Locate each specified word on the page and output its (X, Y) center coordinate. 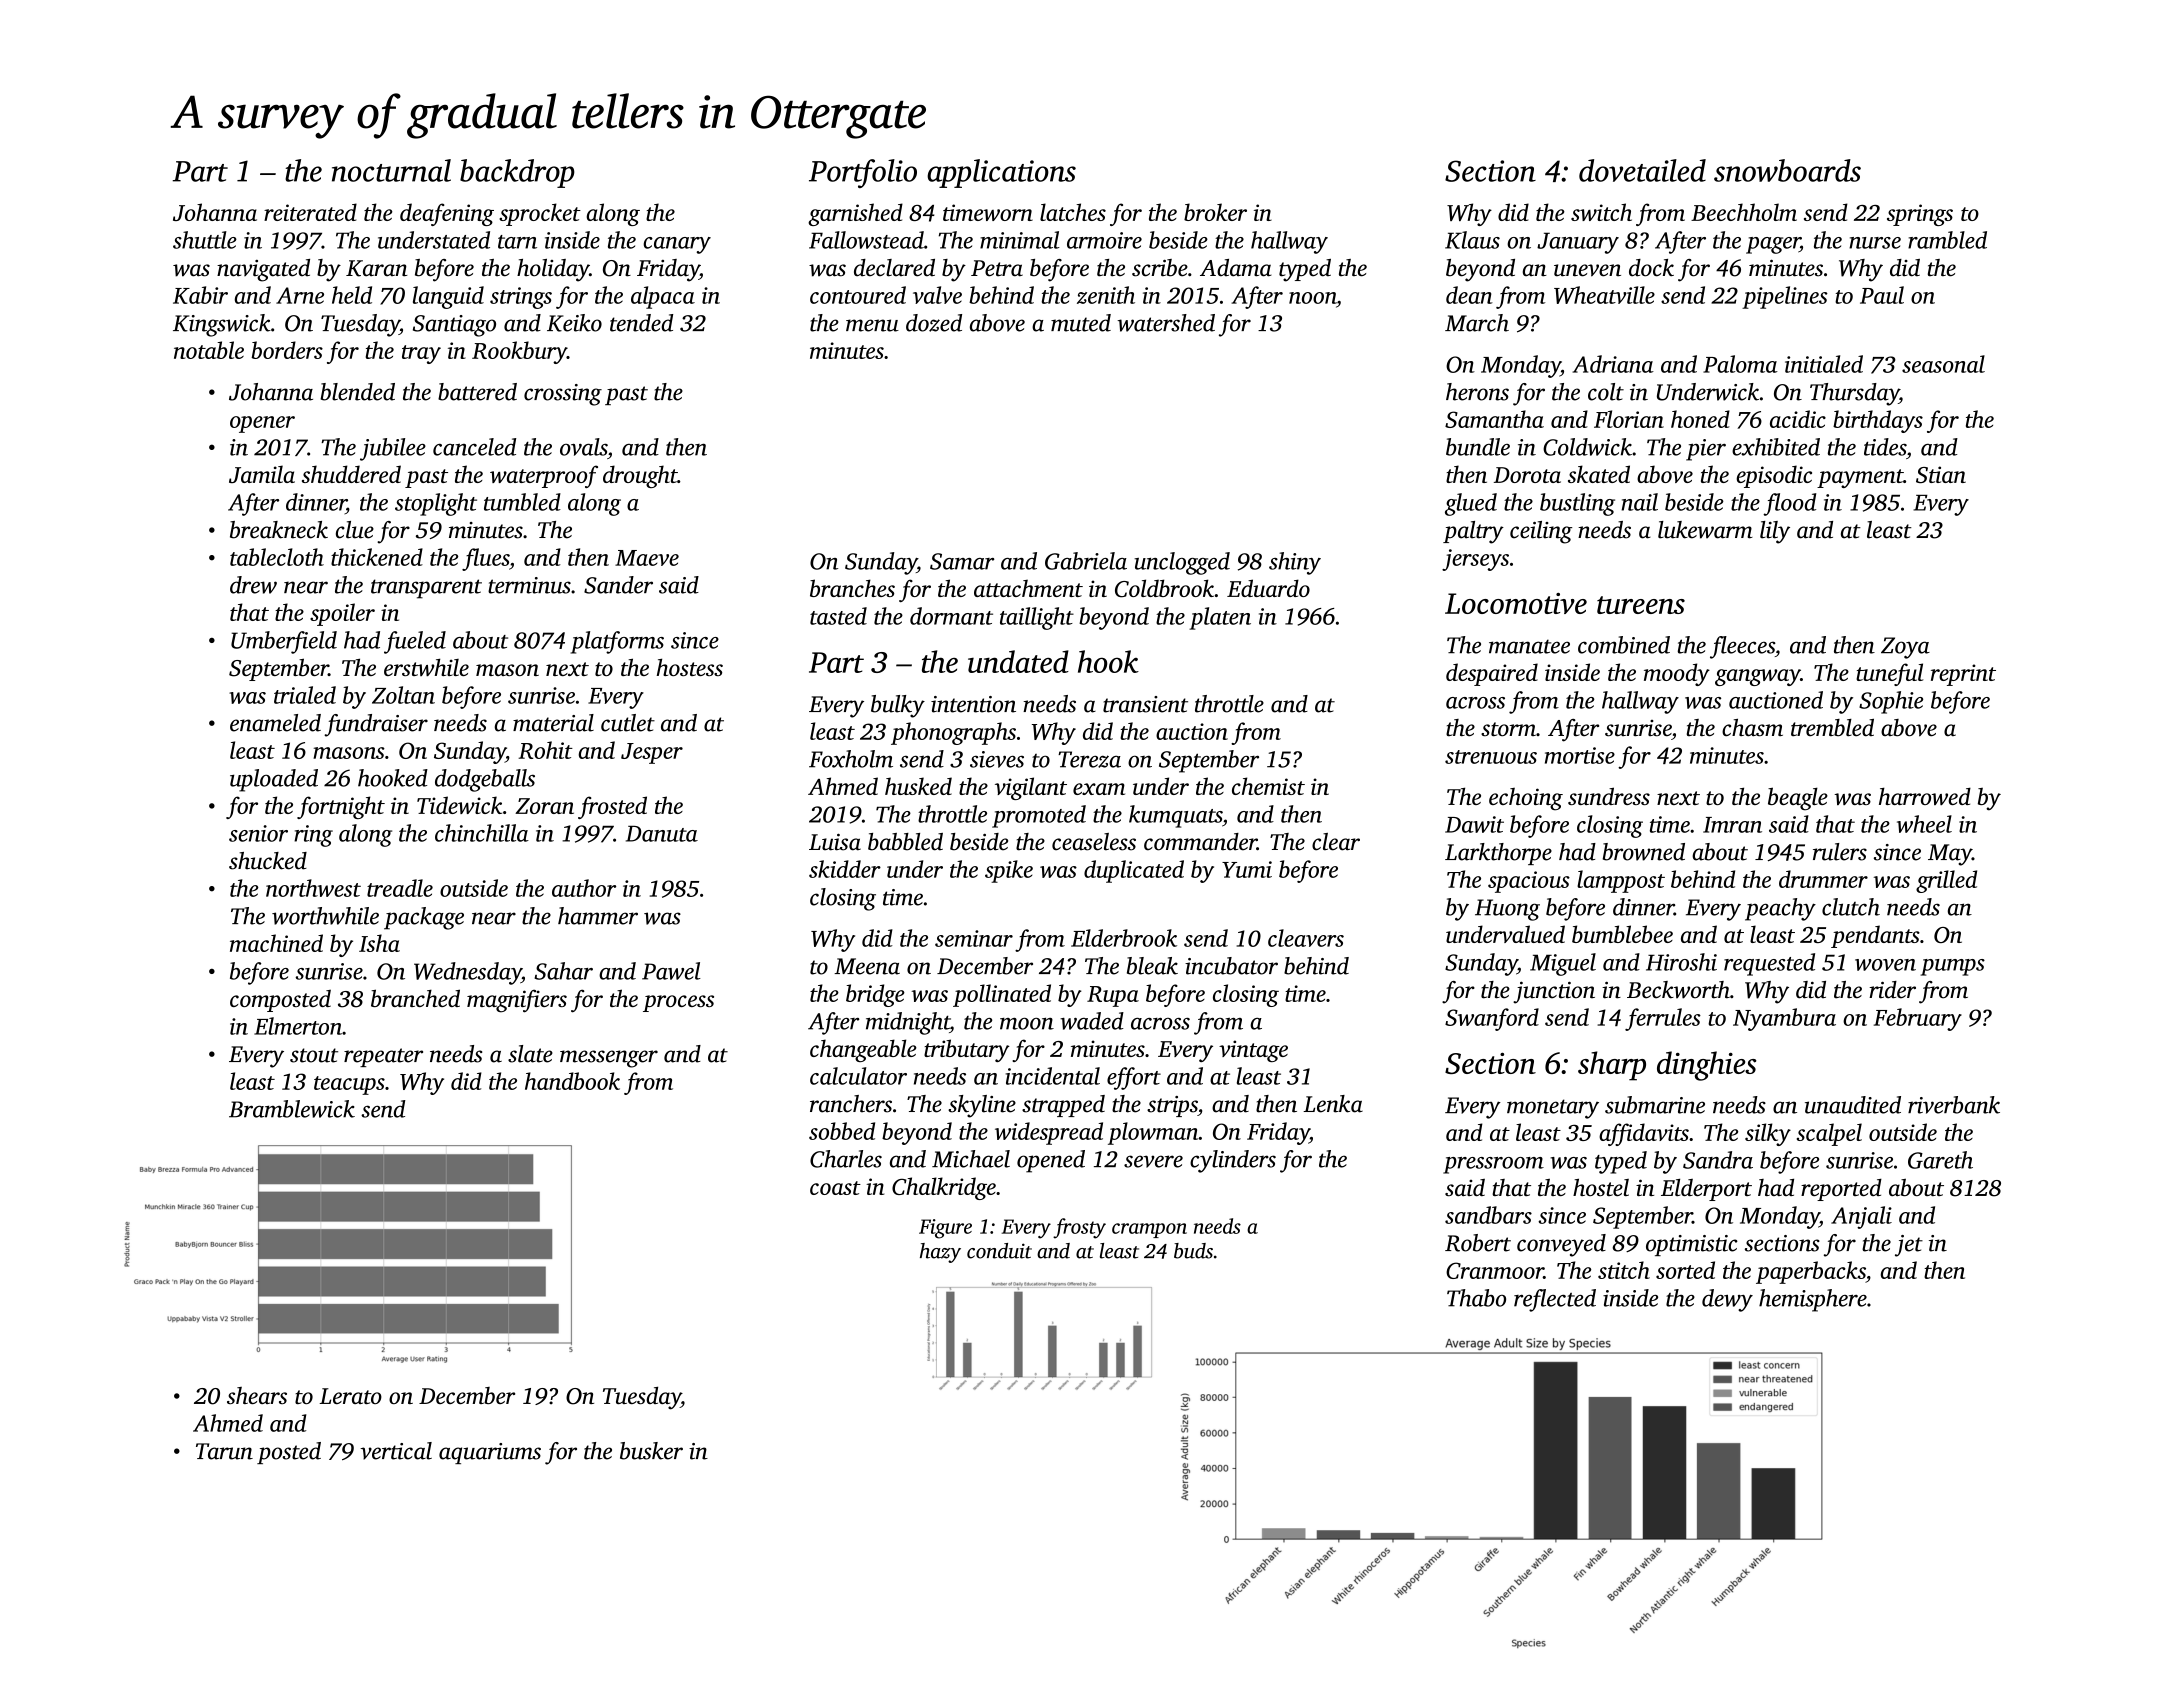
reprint (1963, 675)
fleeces (1742, 647)
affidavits (1644, 1134)
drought (640, 476)
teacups (349, 1085)
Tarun (224, 1451)
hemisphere (1813, 1300)
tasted (838, 616)
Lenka (1333, 1104)
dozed (934, 323)
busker (651, 1451)
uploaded (274, 780)
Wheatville (1604, 295)
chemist (1268, 786)
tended (641, 323)
